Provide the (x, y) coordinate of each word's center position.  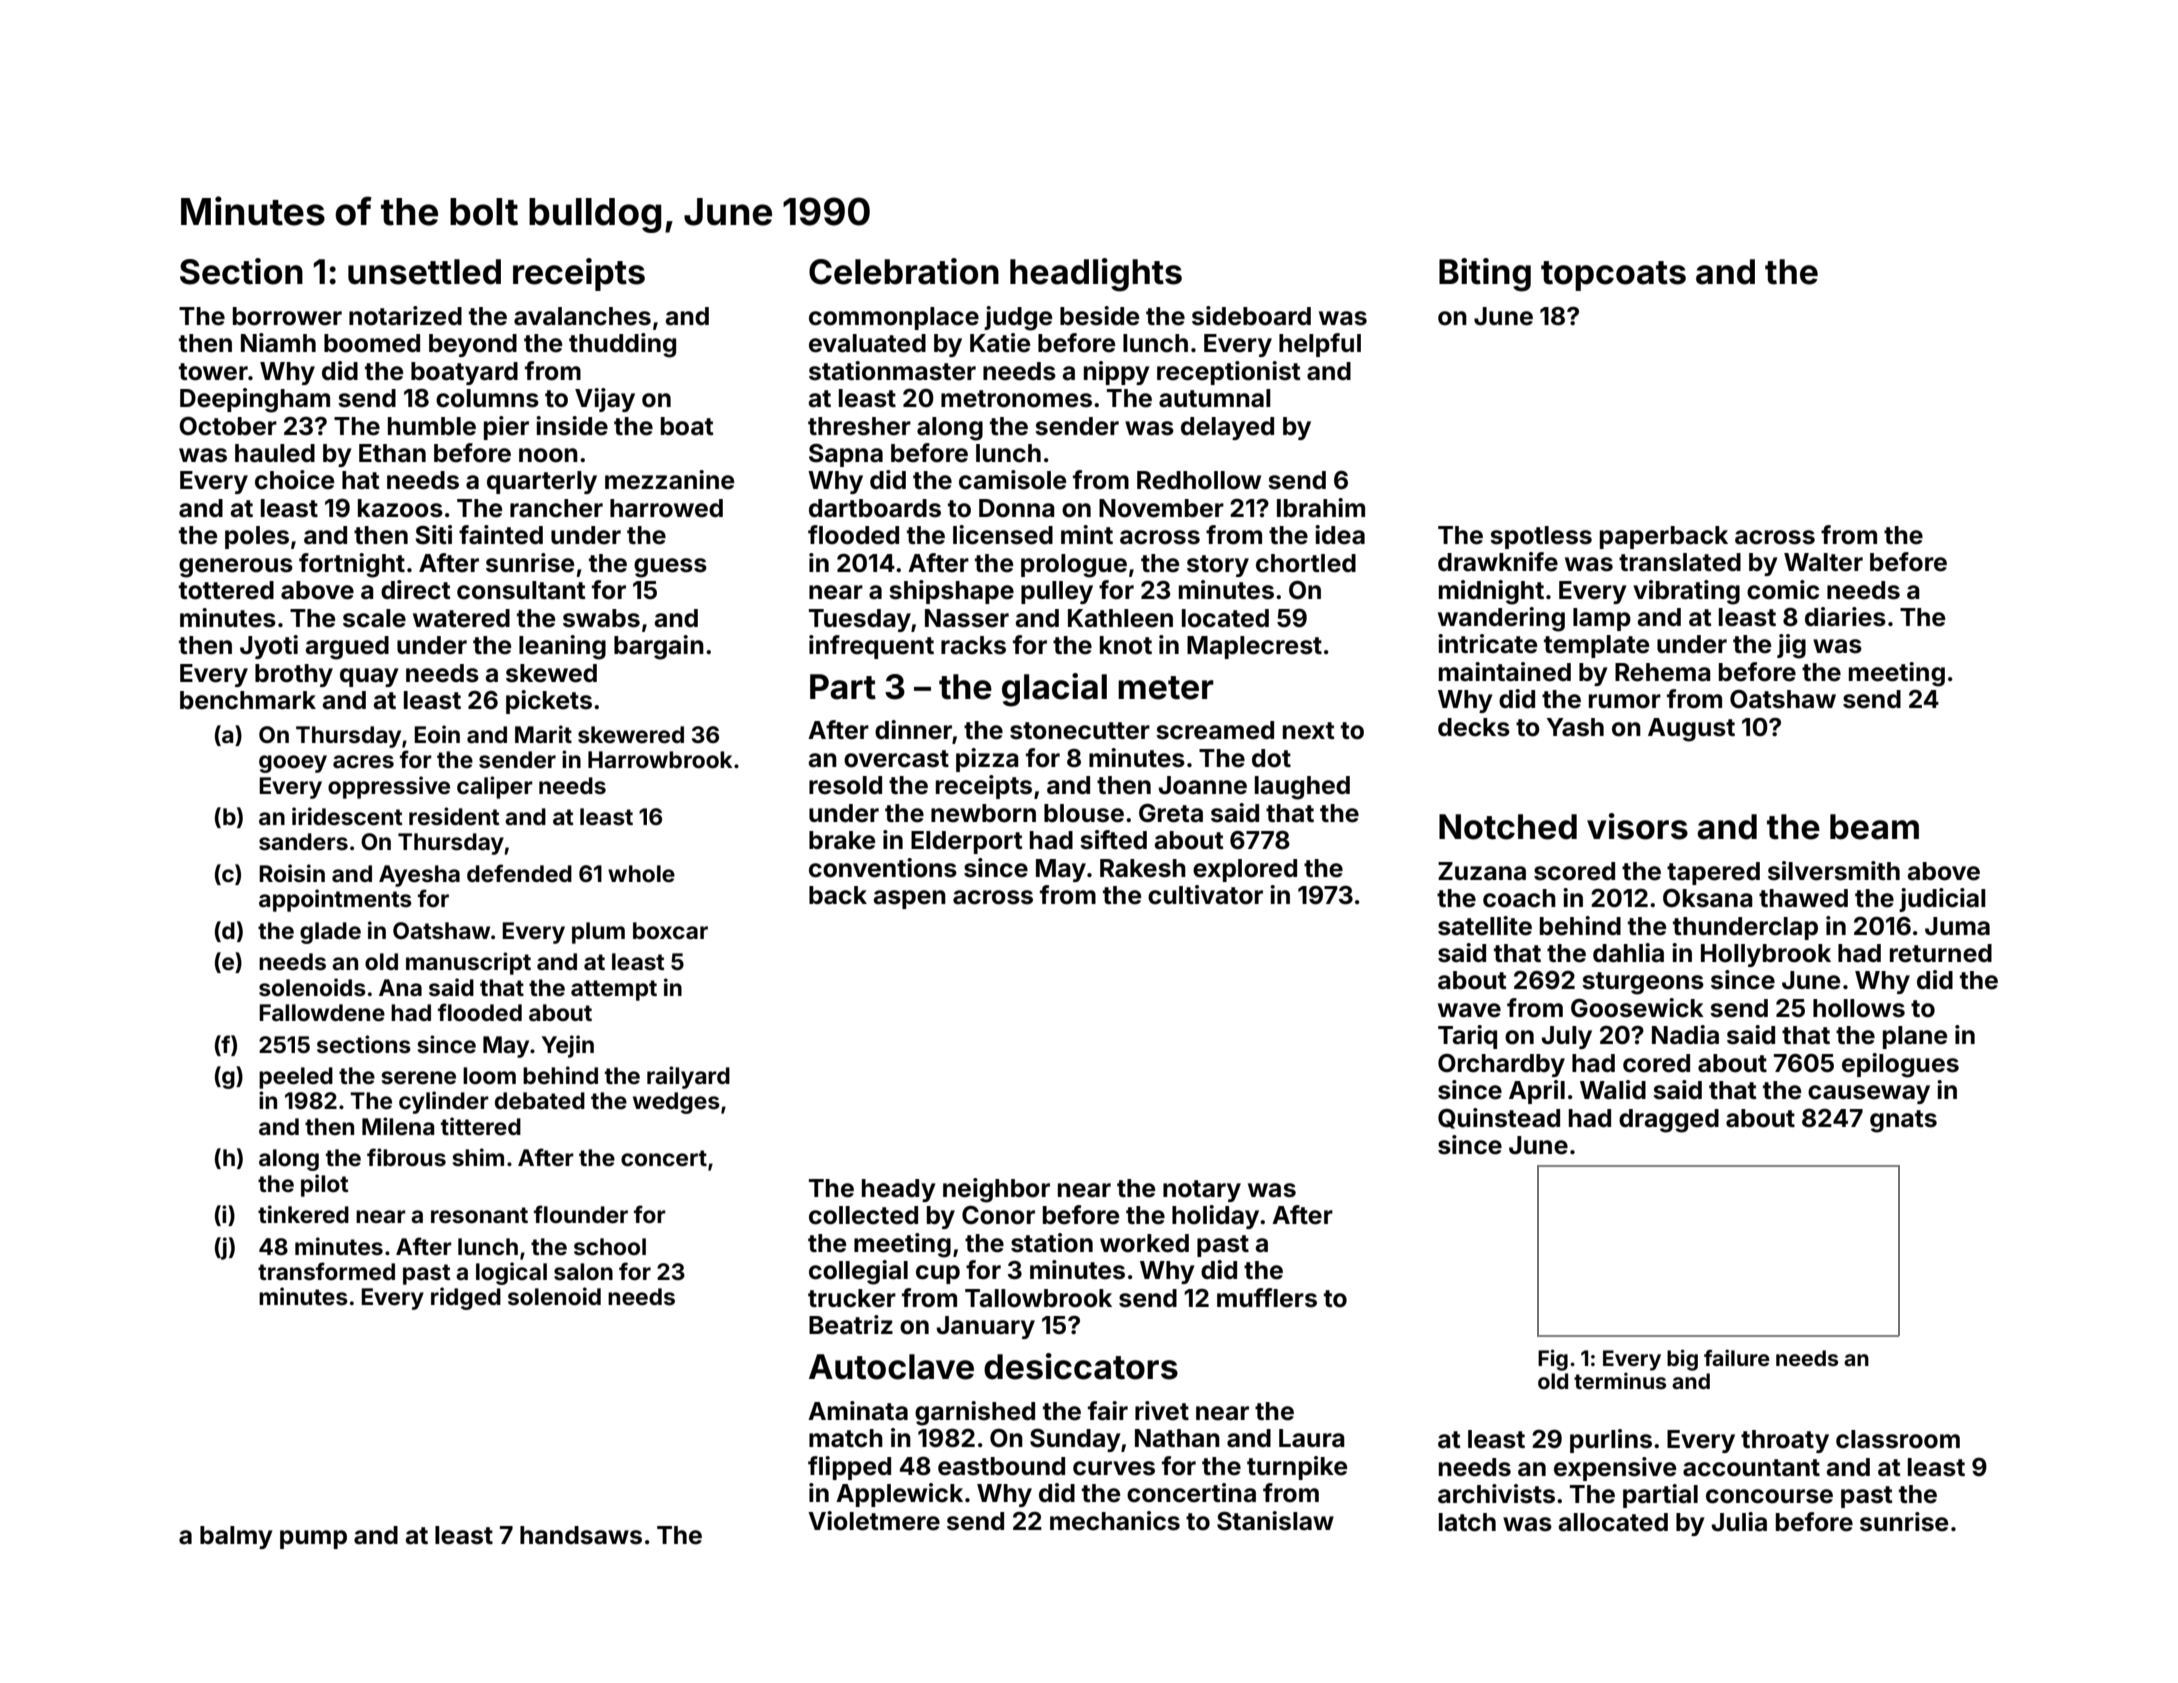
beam (1874, 827)
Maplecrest (1254, 647)
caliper (495, 787)
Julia (1739, 1522)
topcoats (1613, 276)
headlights (1096, 275)
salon (583, 1272)
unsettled (424, 272)
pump (313, 1539)
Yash (1575, 727)
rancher (556, 508)
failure (1737, 1357)
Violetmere (874, 1521)
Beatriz (851, 1325)
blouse (1084, 813)
